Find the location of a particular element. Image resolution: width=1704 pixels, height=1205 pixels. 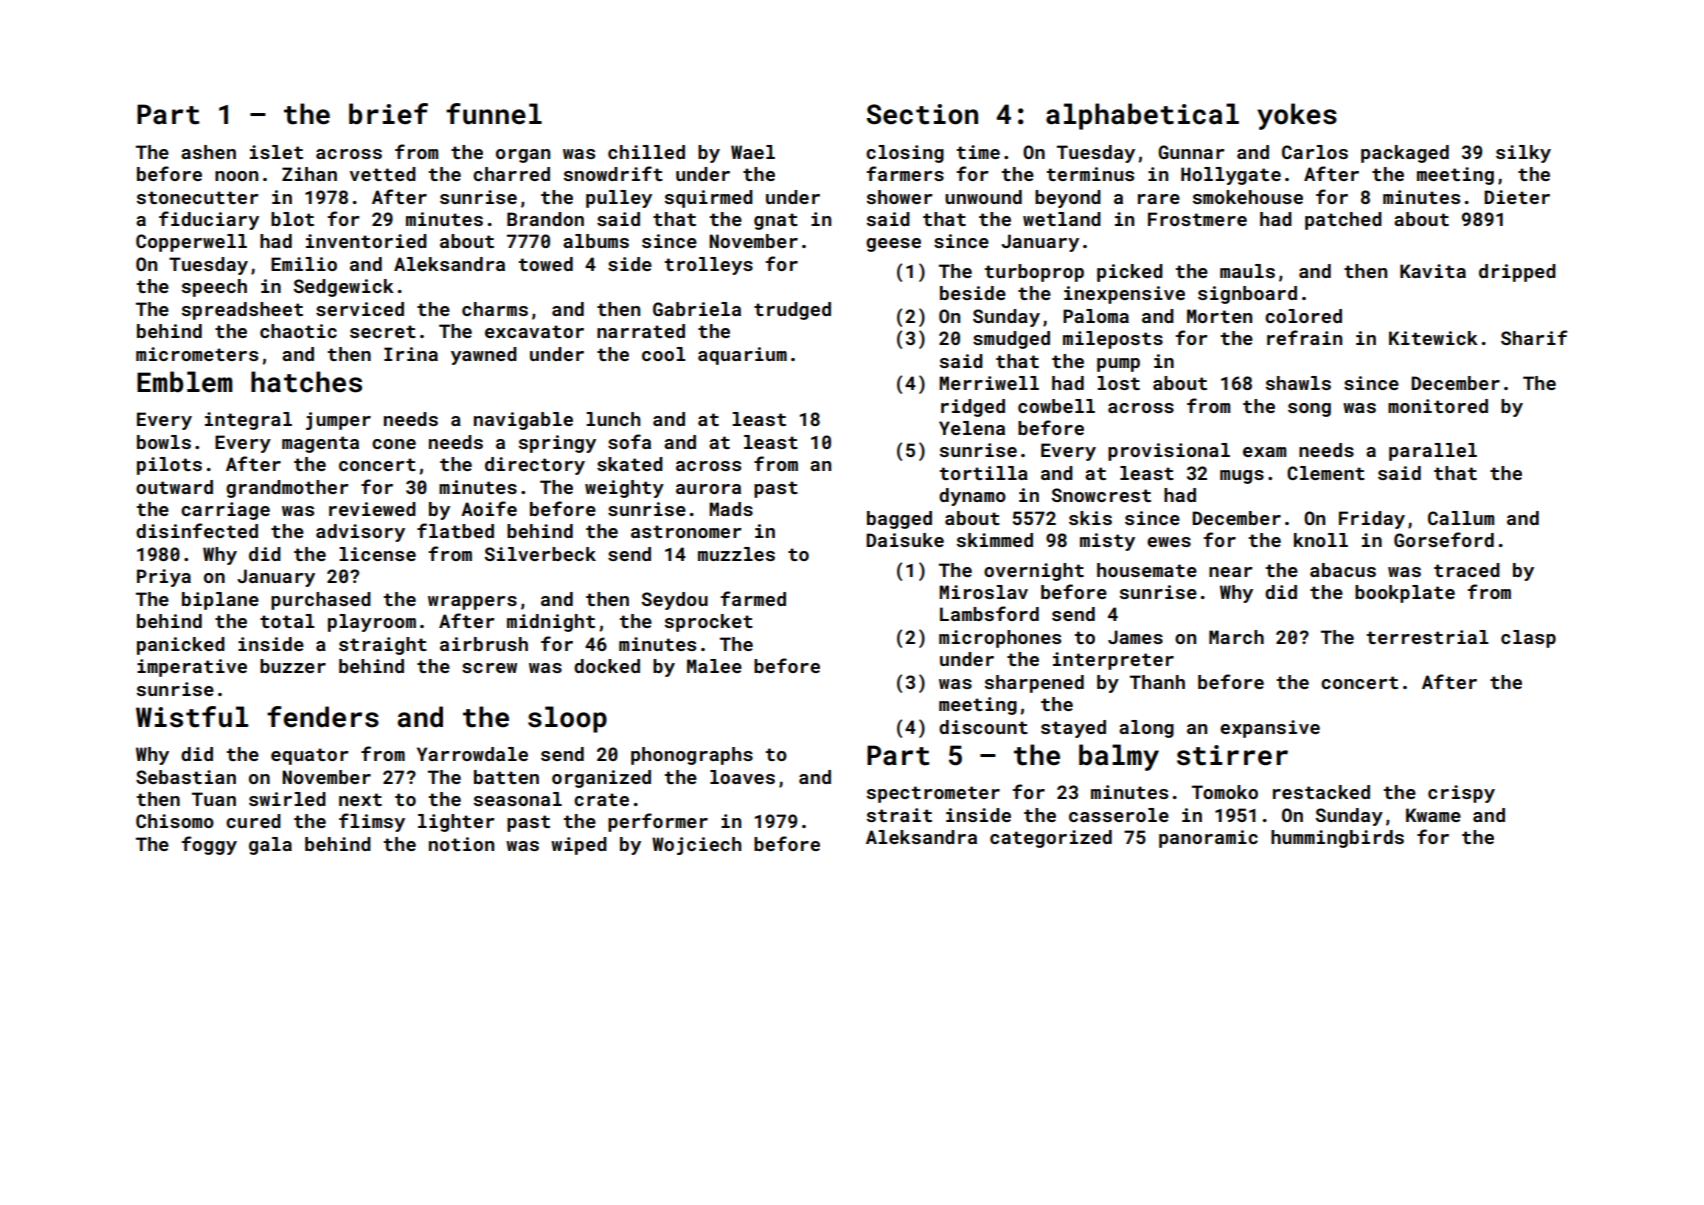

Gabriela is located at coordinates (697, 309).
